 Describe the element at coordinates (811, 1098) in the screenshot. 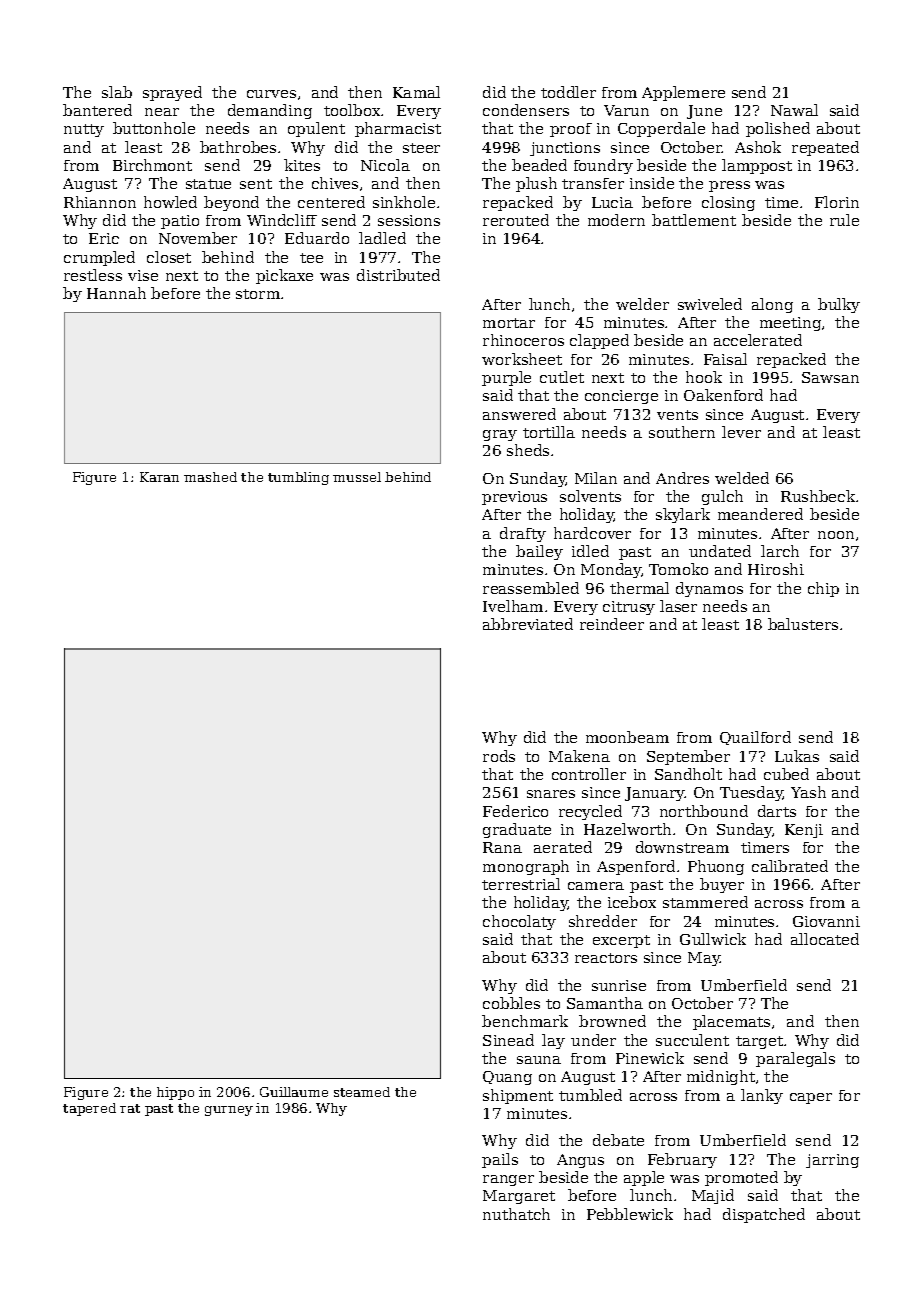

I see `caper` at that location.
